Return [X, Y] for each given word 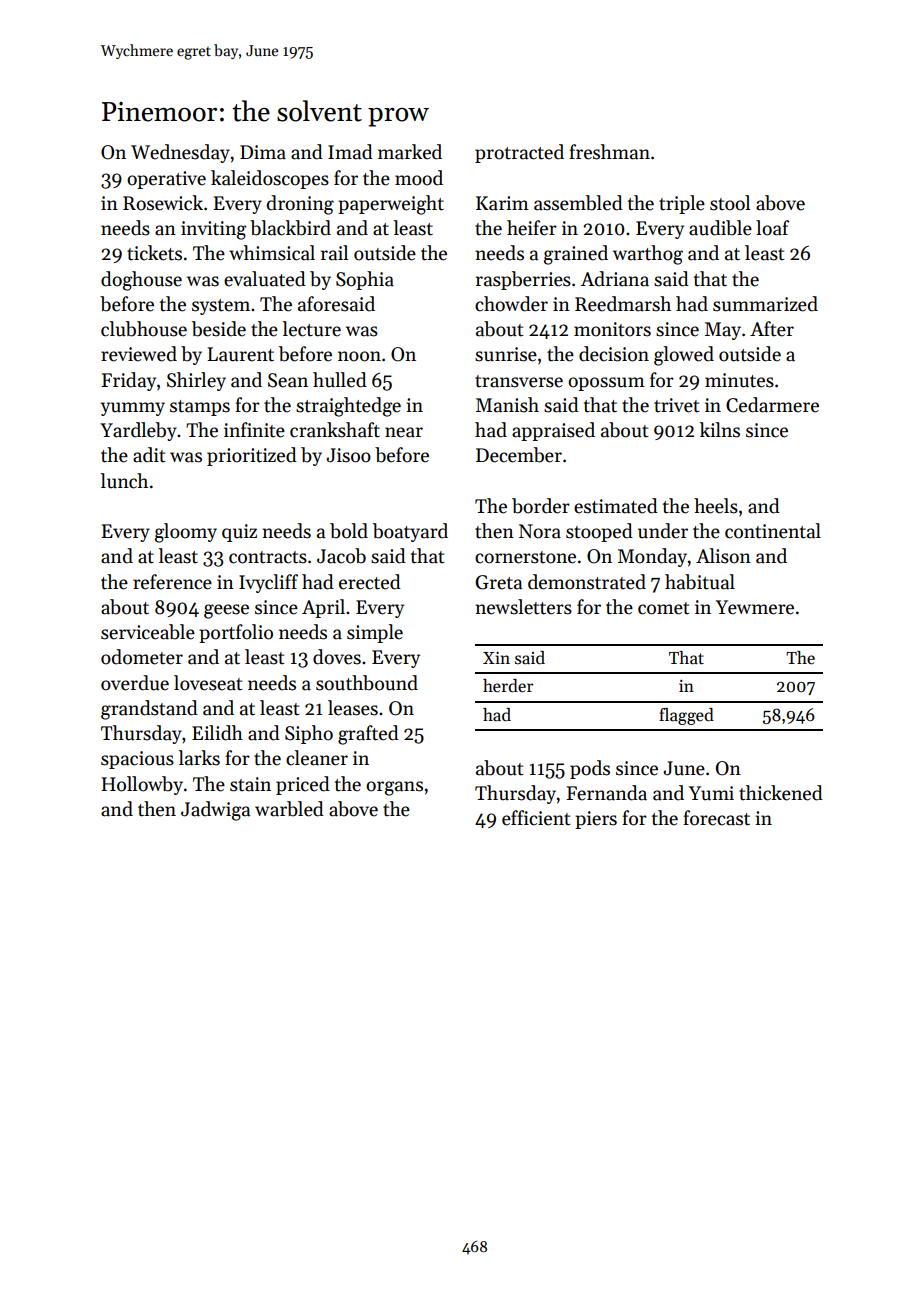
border [541, 506]
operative [166, 180]
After [772, 329]
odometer [142, 657]
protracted [519, 153]
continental [773, 531]
